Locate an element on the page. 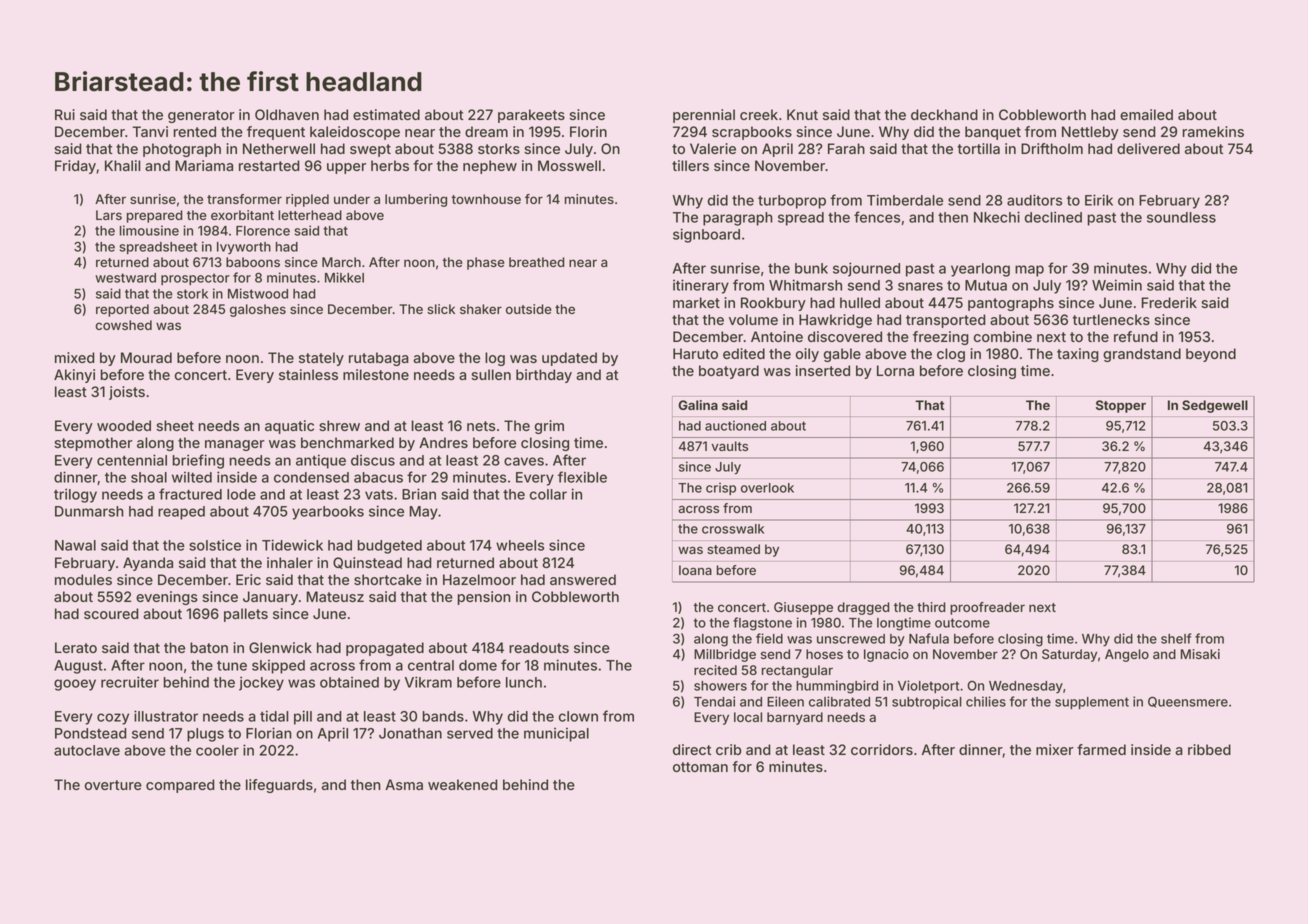 Image resolution: width=1308 pixels, height=924 pixels. emailed is located at coordinates (1146, 114).
